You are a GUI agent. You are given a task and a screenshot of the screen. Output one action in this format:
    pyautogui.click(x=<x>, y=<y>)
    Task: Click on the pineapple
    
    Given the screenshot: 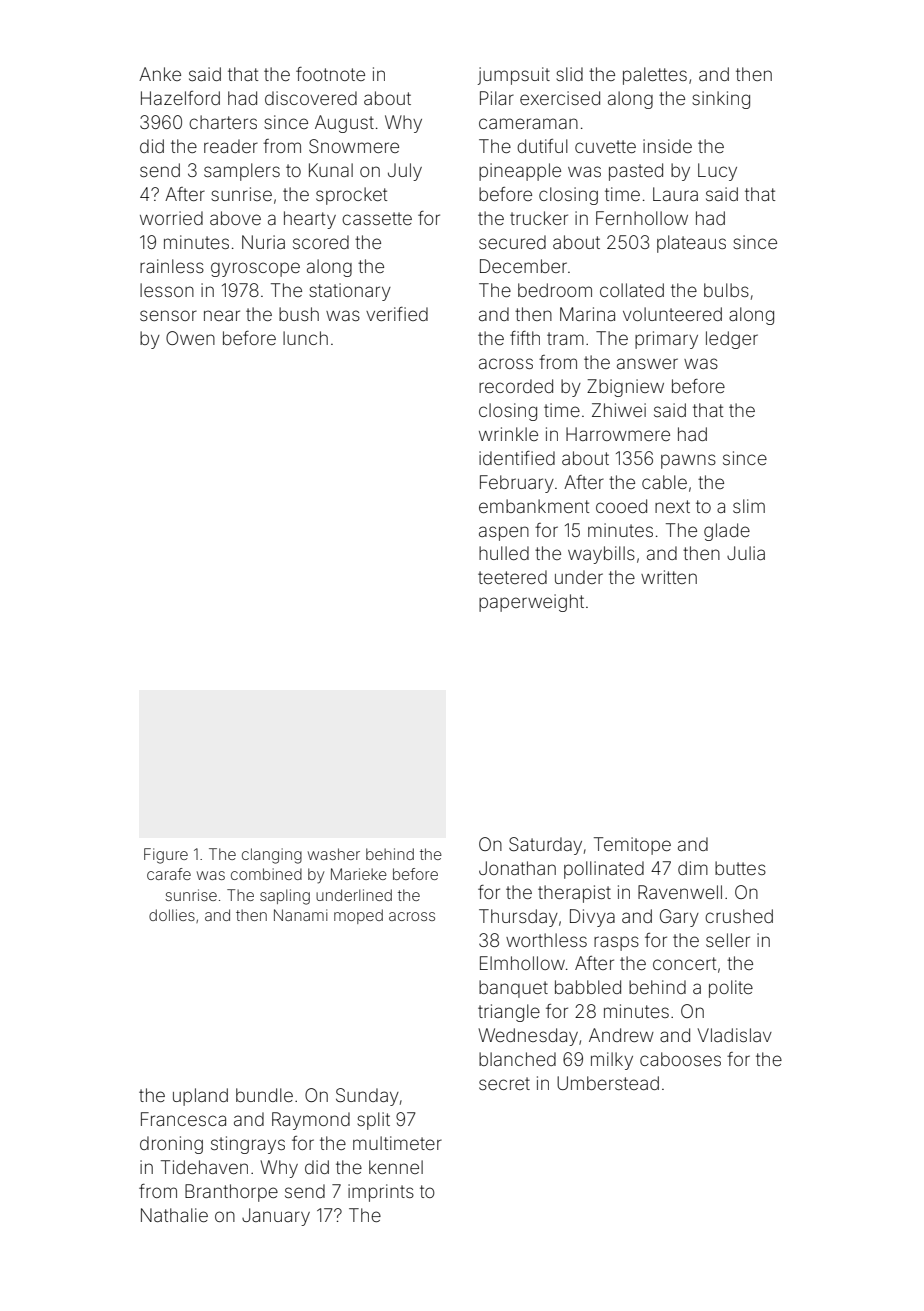 What is the action you would take?
    pyautogui.click(x=520, y=172)
